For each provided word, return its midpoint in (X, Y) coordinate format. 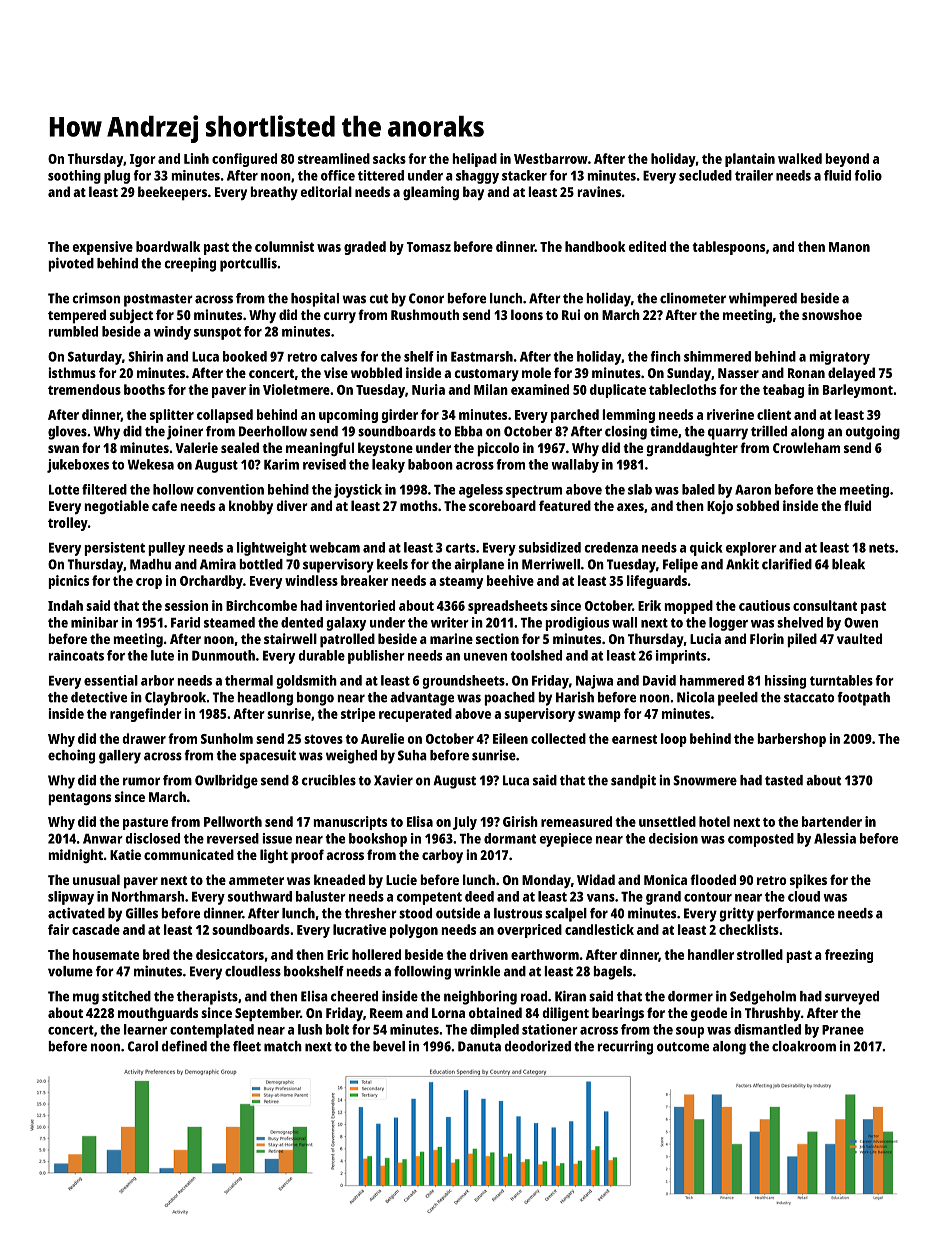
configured (244, 160)
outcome (683, 1047)
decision (673, 838)
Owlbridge (226, 781)
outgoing (872, 433)
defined (184, 1046)
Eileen (510, 738)
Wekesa (150, 464)
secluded (705, 175)
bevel (389, 1046)
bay (473, 193)
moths (419, 505)
